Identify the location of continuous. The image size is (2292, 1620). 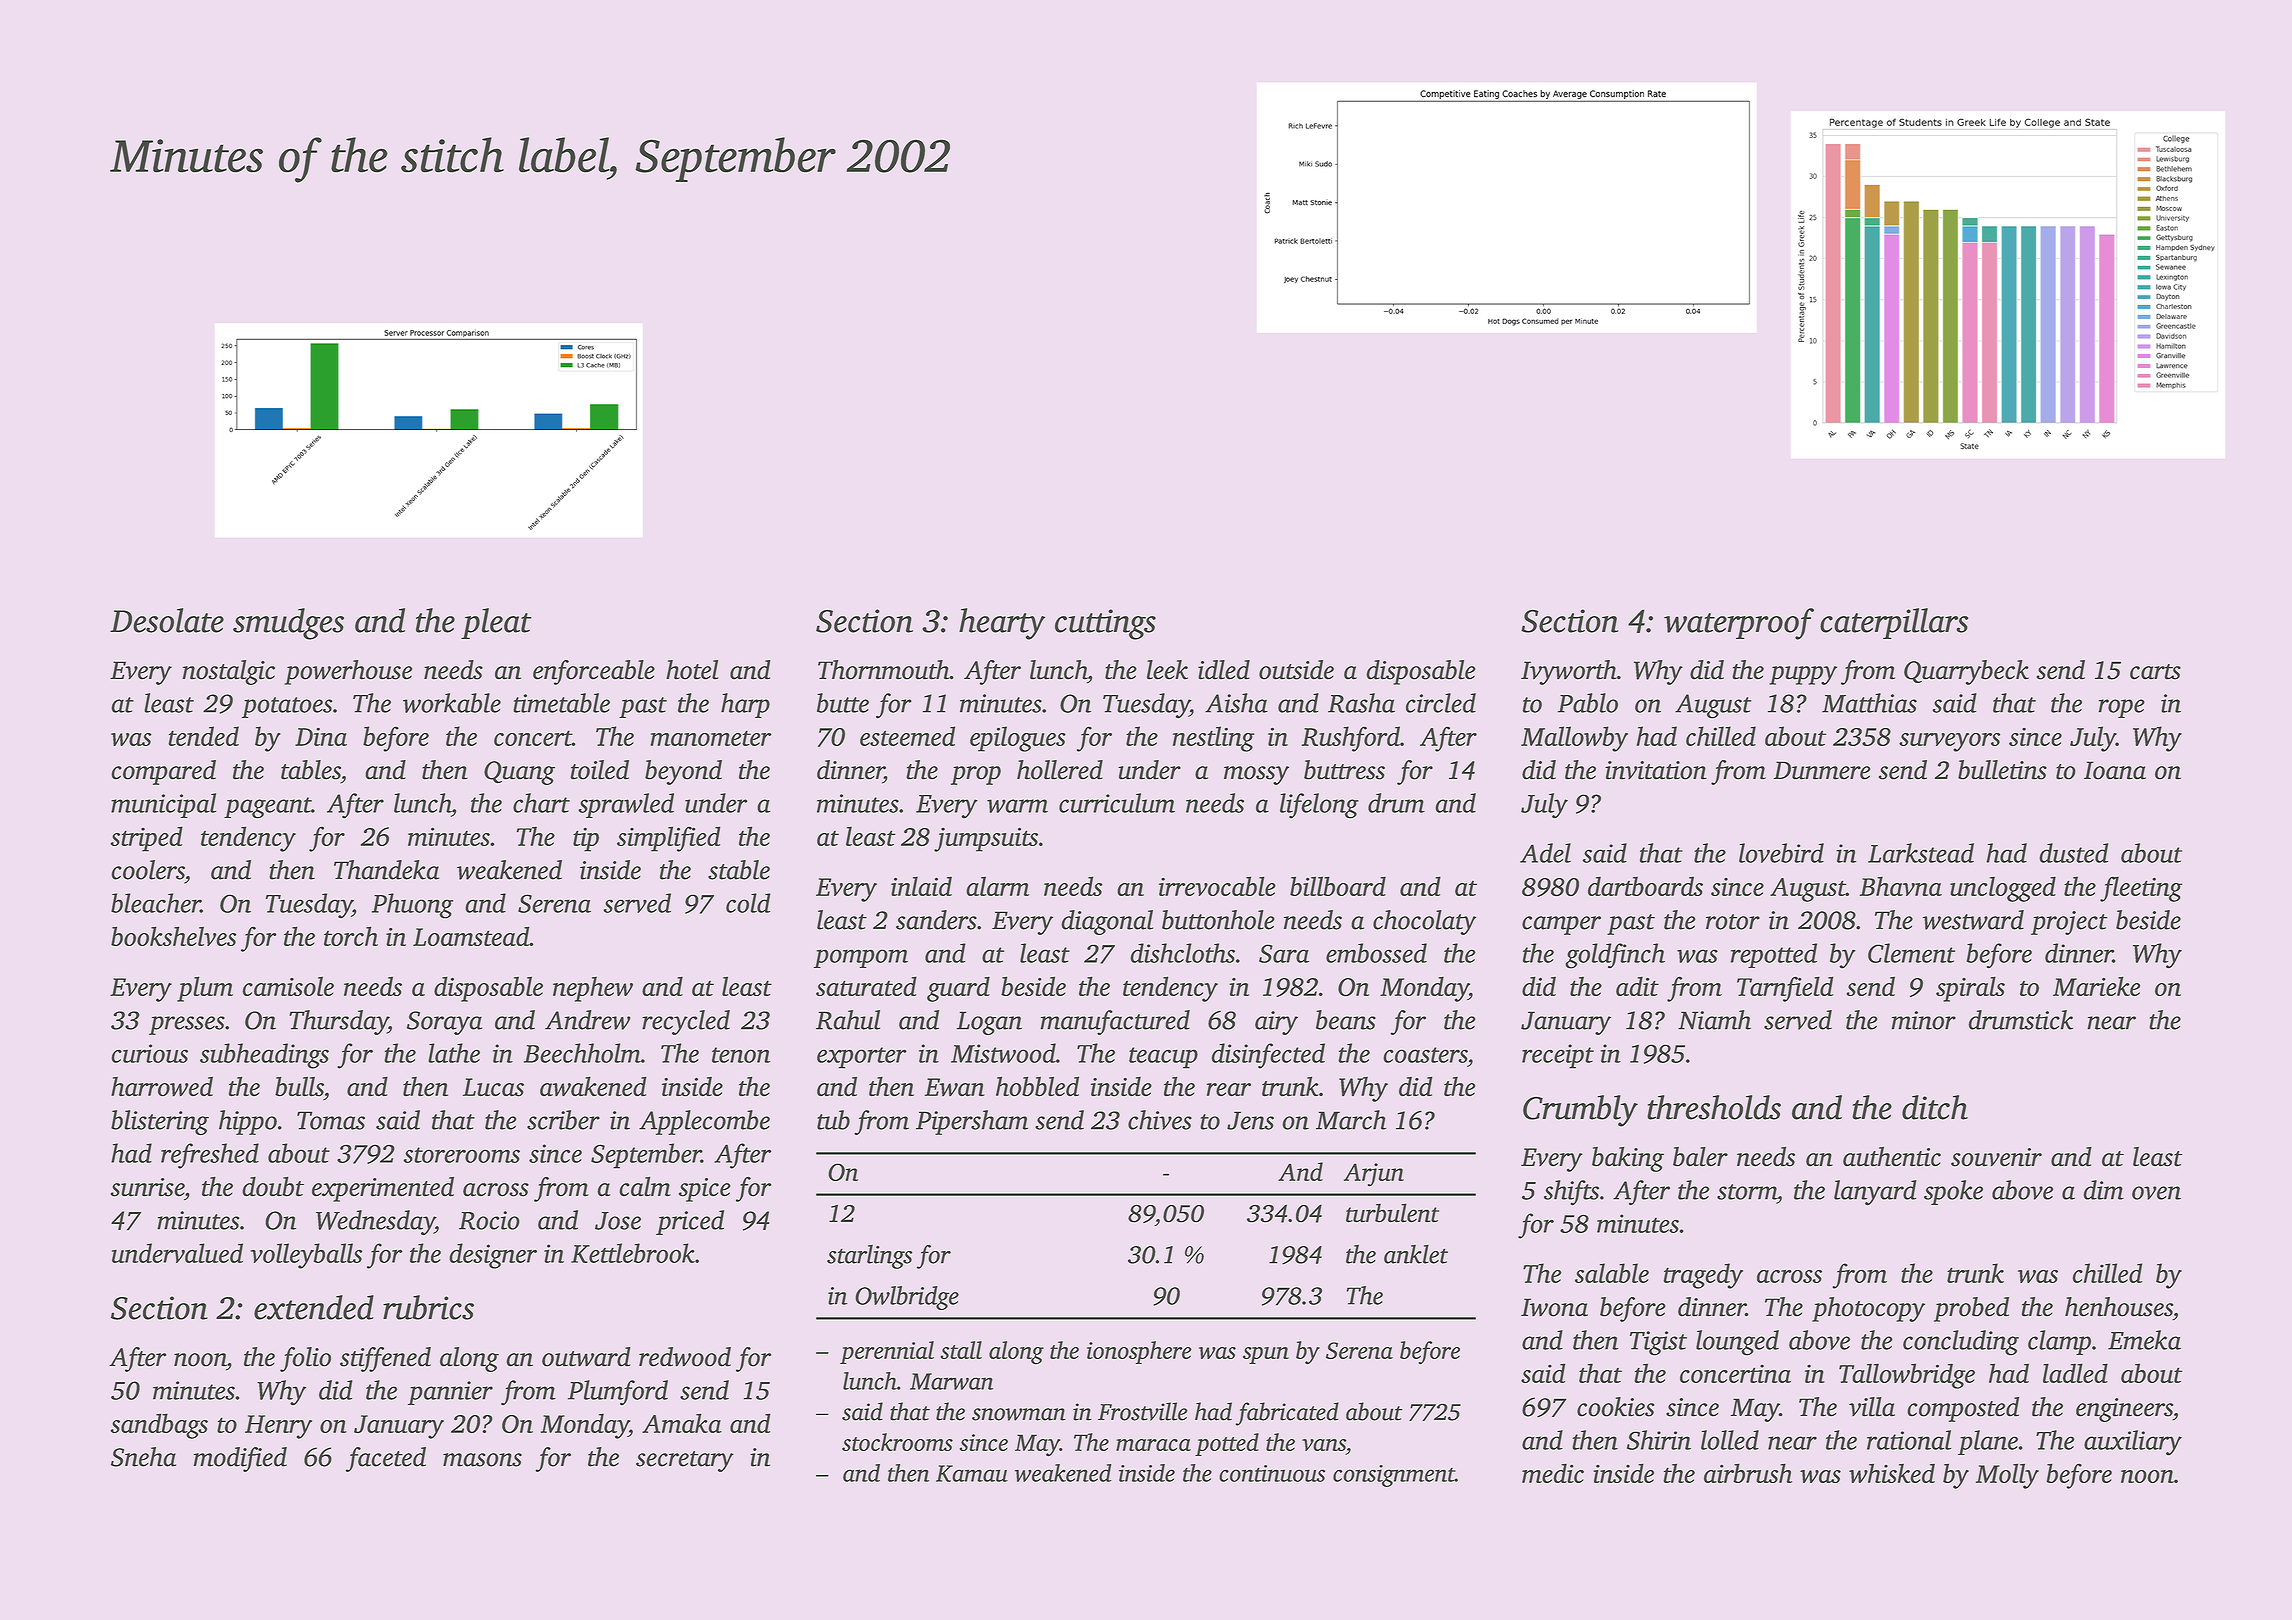
(1272, 1473).
